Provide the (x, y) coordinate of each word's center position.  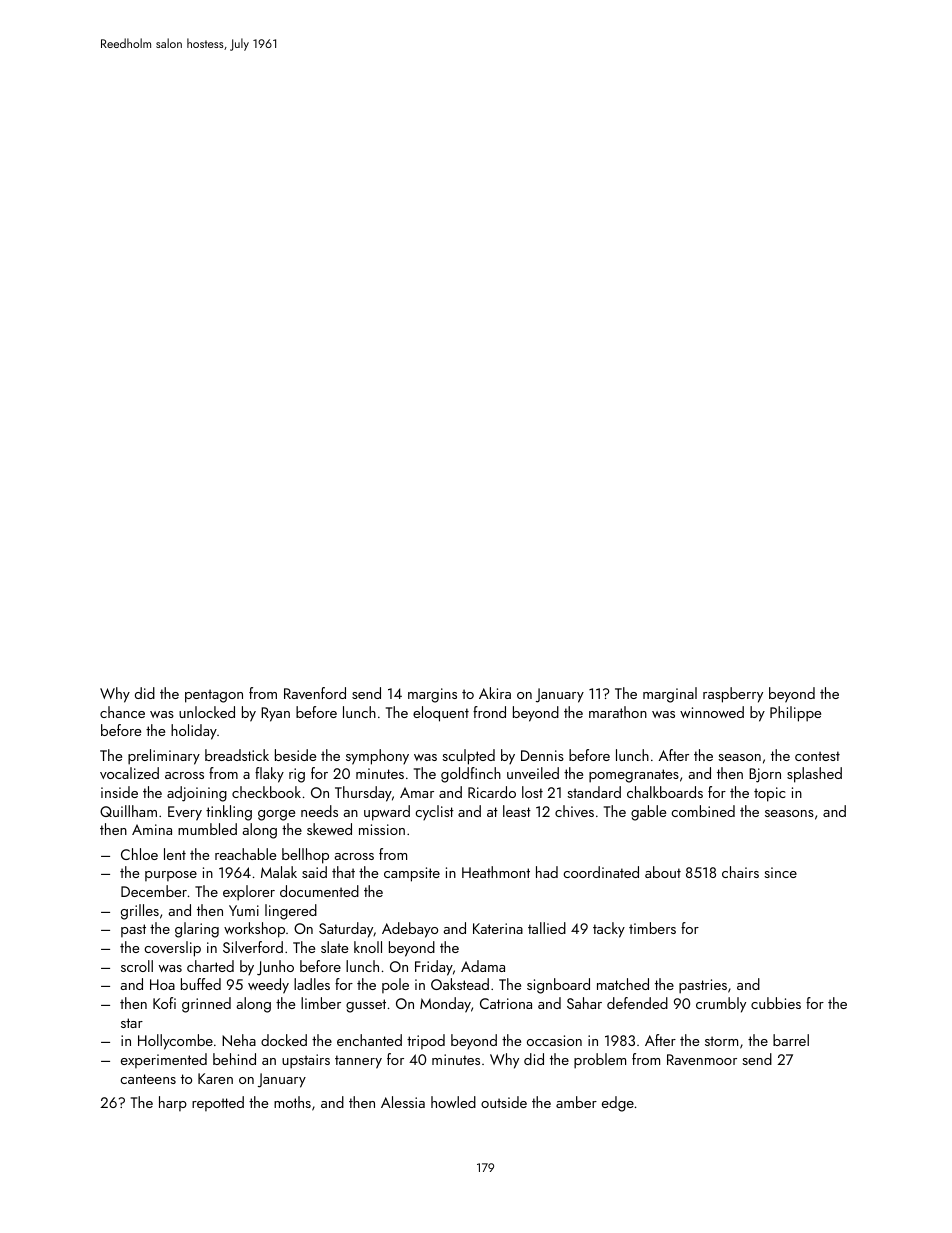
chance (122, 712)
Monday (445, 1005)
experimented (164, 1060)
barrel (791, 1040)
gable (648, 813)
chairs (740, 872)
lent (175, 854)
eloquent (441, 714)
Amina (152, 829)
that (343, 872)
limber (321, 1003)
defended (637, 1003)
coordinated (601, 872)
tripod (426, 1041)
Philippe (795, 714)
